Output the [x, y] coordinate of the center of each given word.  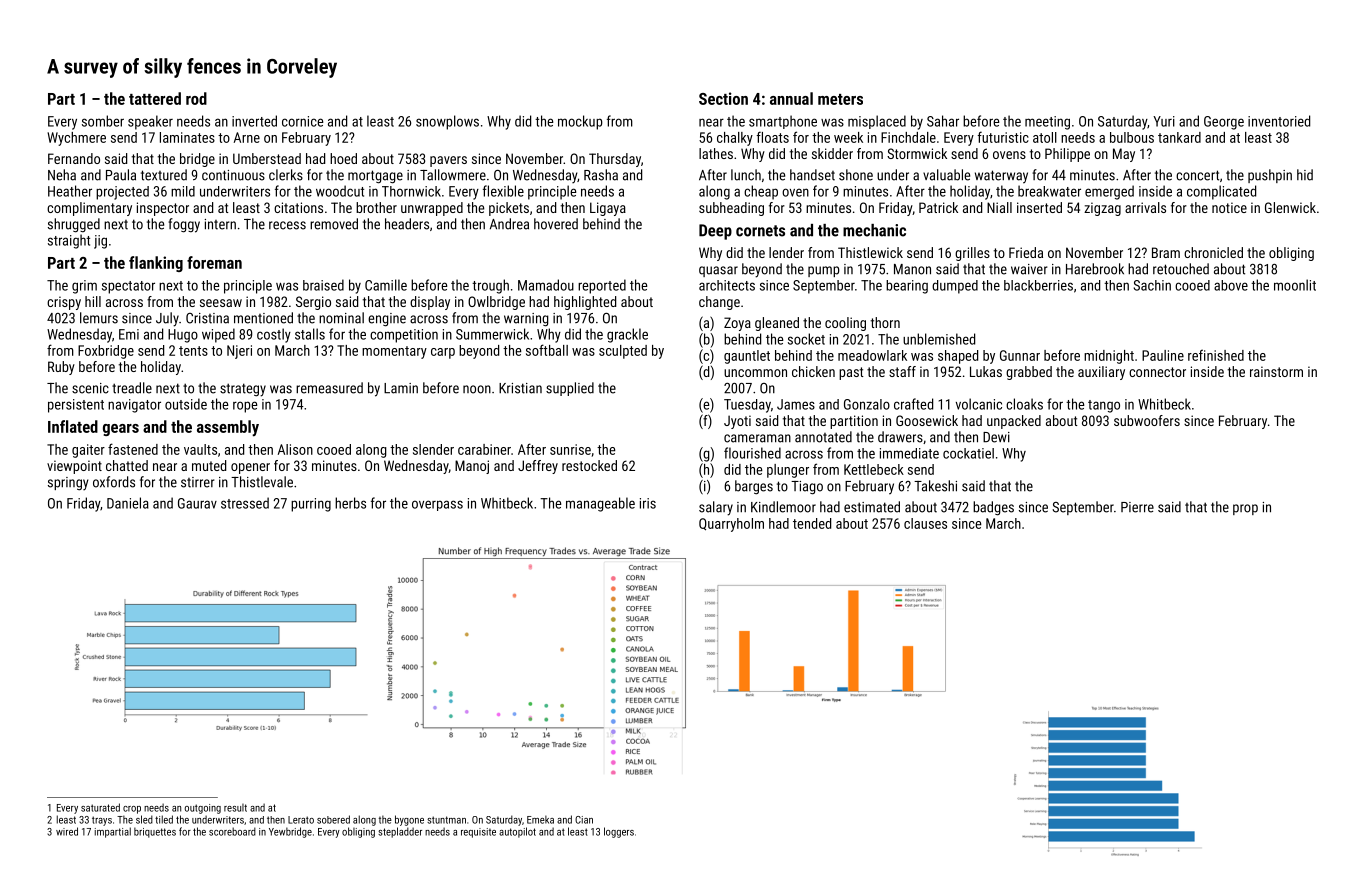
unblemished [939, 339]
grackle [627, 335]
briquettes [155, 832]
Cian [584, 820]
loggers [619, 832]
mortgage [375, 177]
